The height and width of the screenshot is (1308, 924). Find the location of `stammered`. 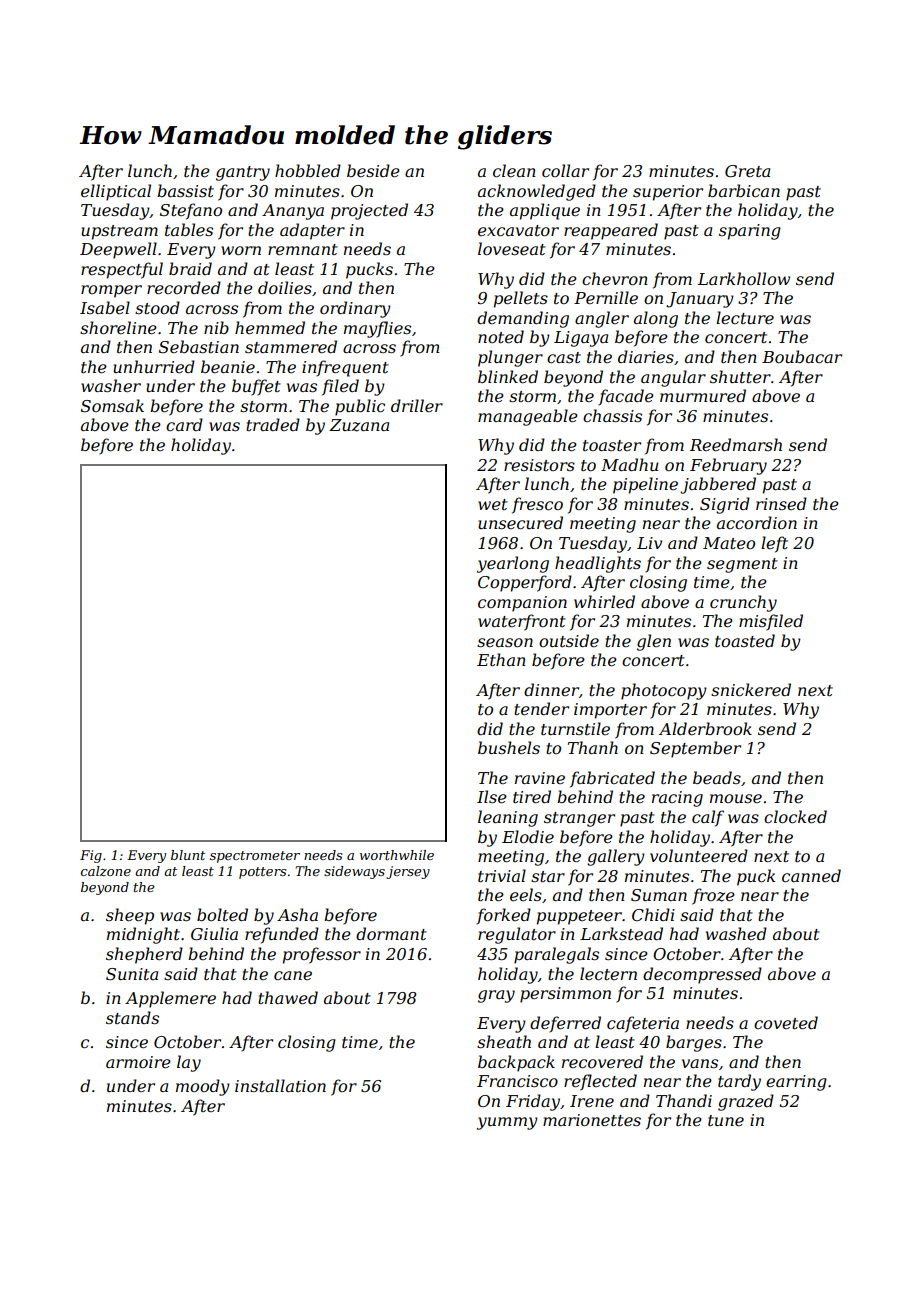

stammered is located at coordinates (291, 346).
